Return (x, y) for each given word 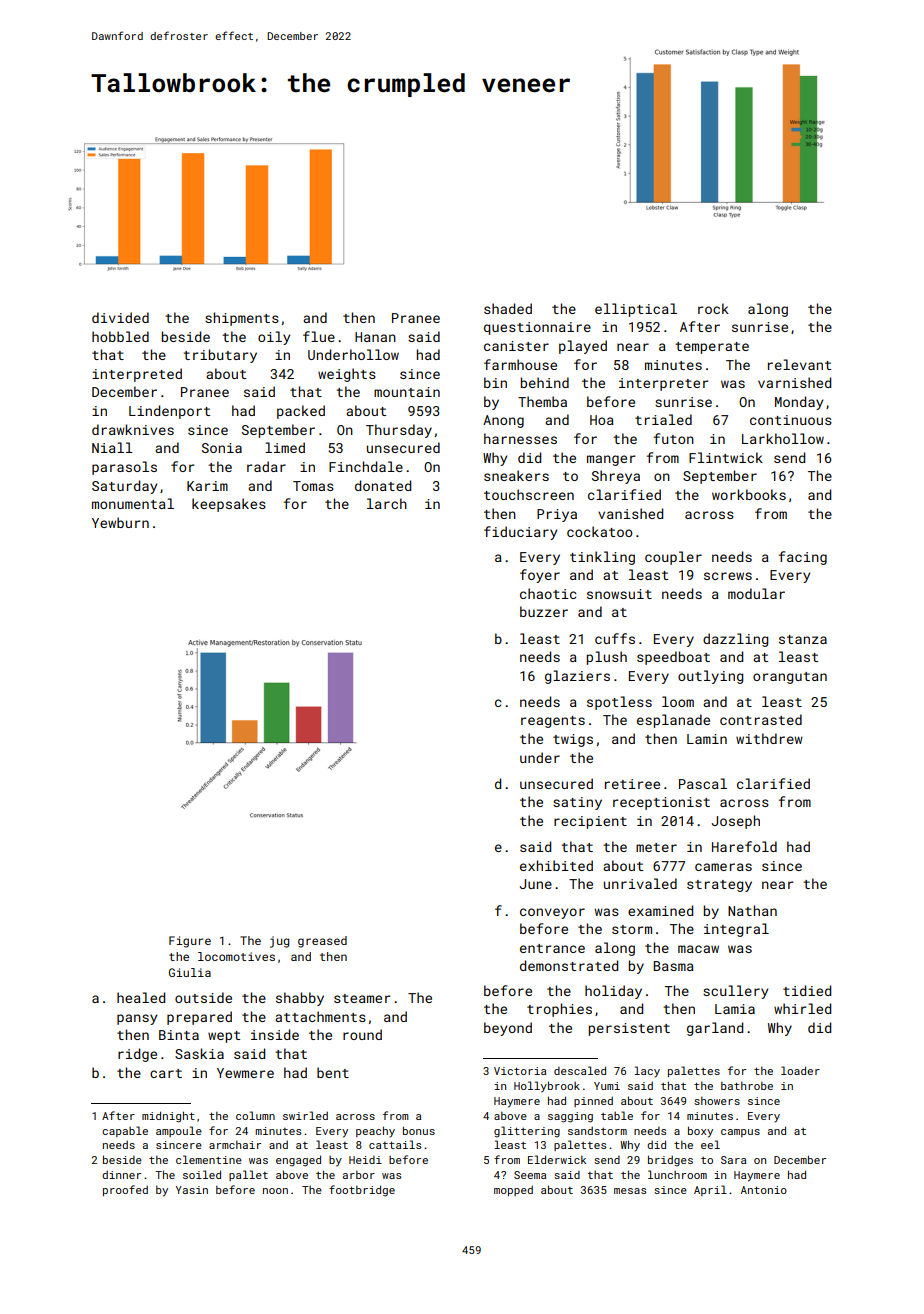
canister (516, 346)
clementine (209, 1159)
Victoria (520, 1071)
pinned (593, 1101)
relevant (799, 364)
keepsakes (229, 505)
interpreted (137, 375)
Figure (190, 942)
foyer (540, 576)
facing (803, 558)
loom (678, 701)
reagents (553, 722)
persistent (629, 1029)
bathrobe (747, 1085)
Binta (179, 1035)
